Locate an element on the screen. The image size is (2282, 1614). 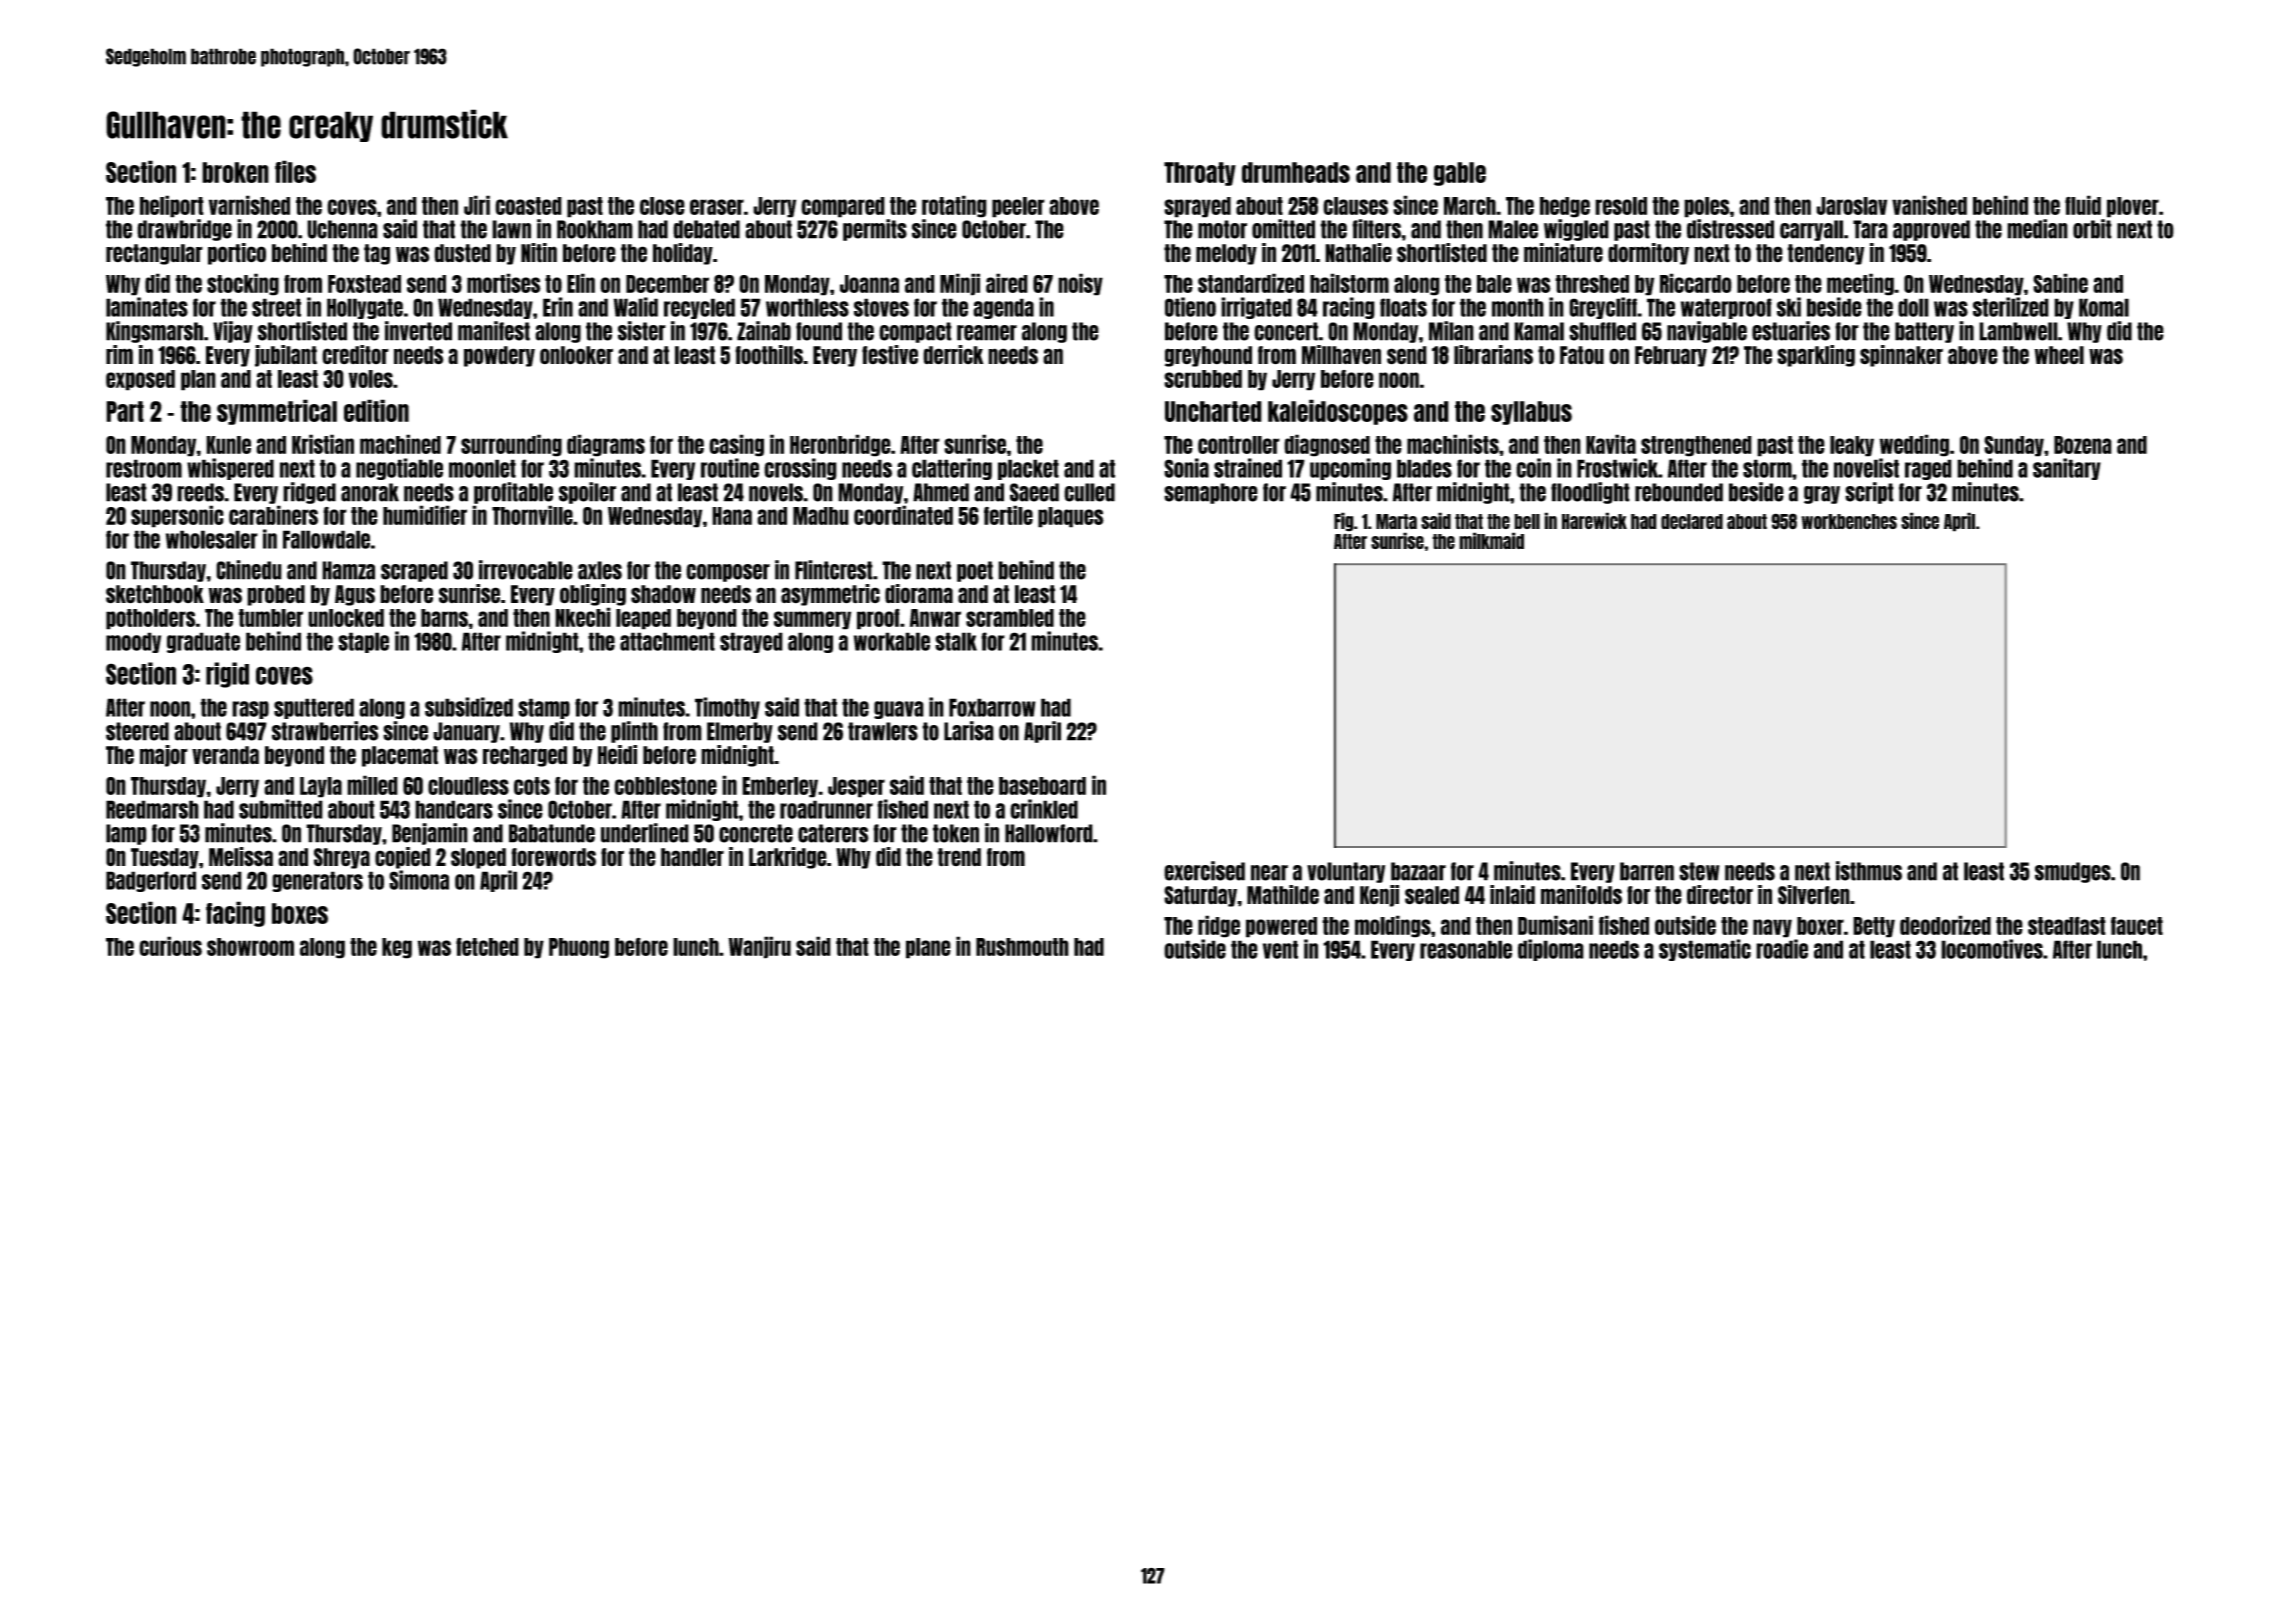
diagnosed is located at coordinates (1327, 445).
